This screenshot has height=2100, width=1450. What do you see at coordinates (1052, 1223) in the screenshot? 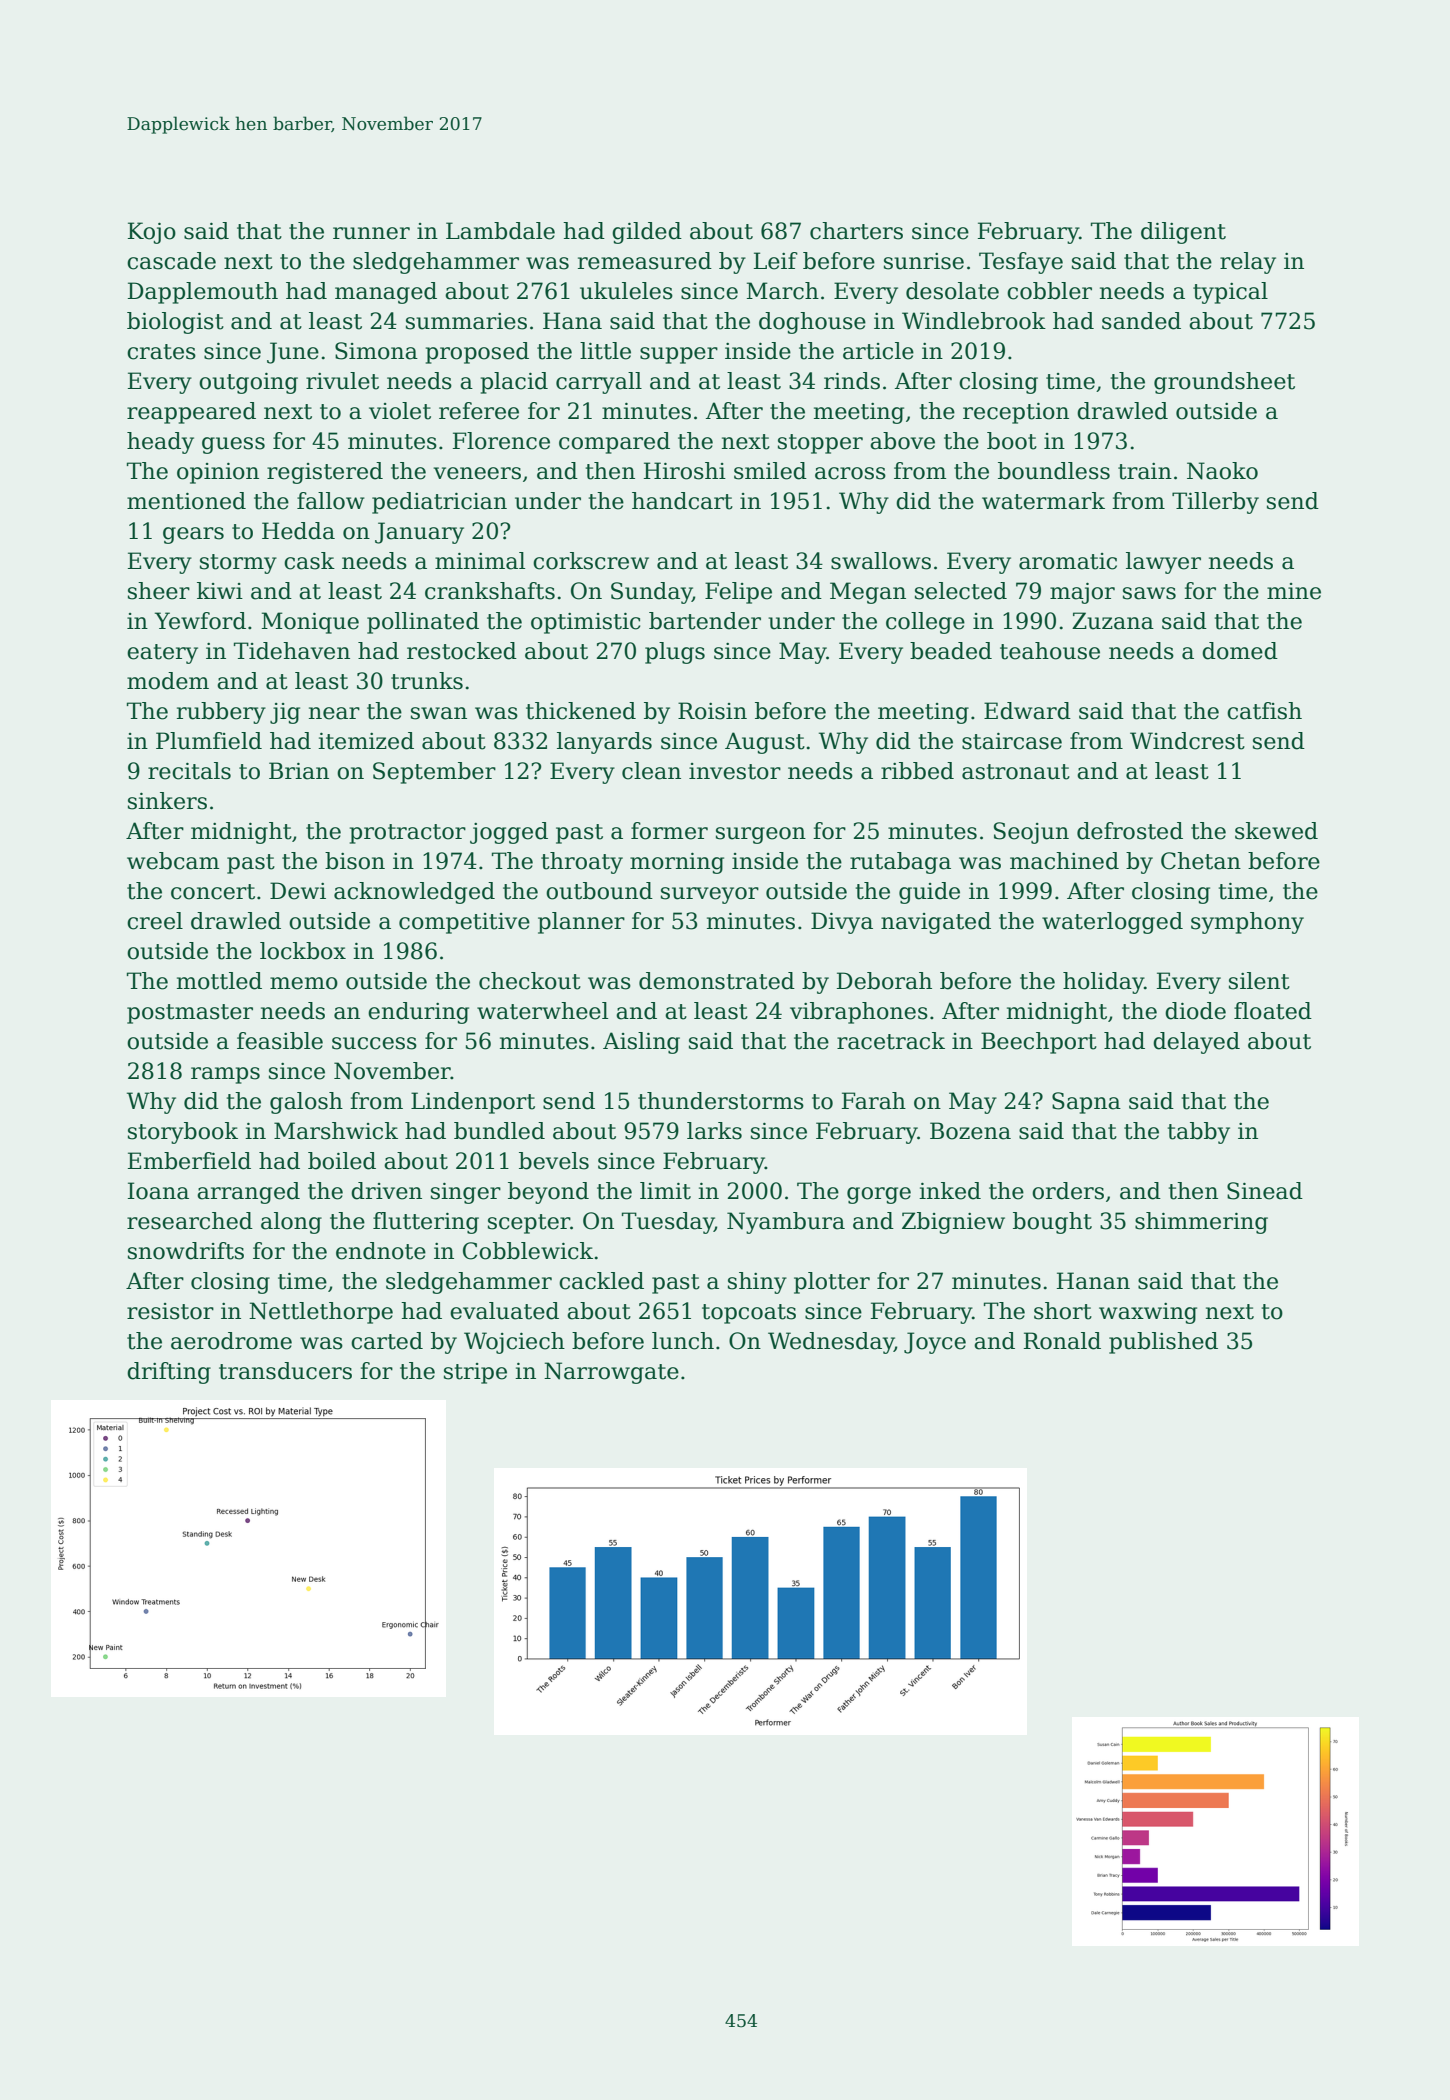
I see `bought` at bounding box center [1052, 1223].
